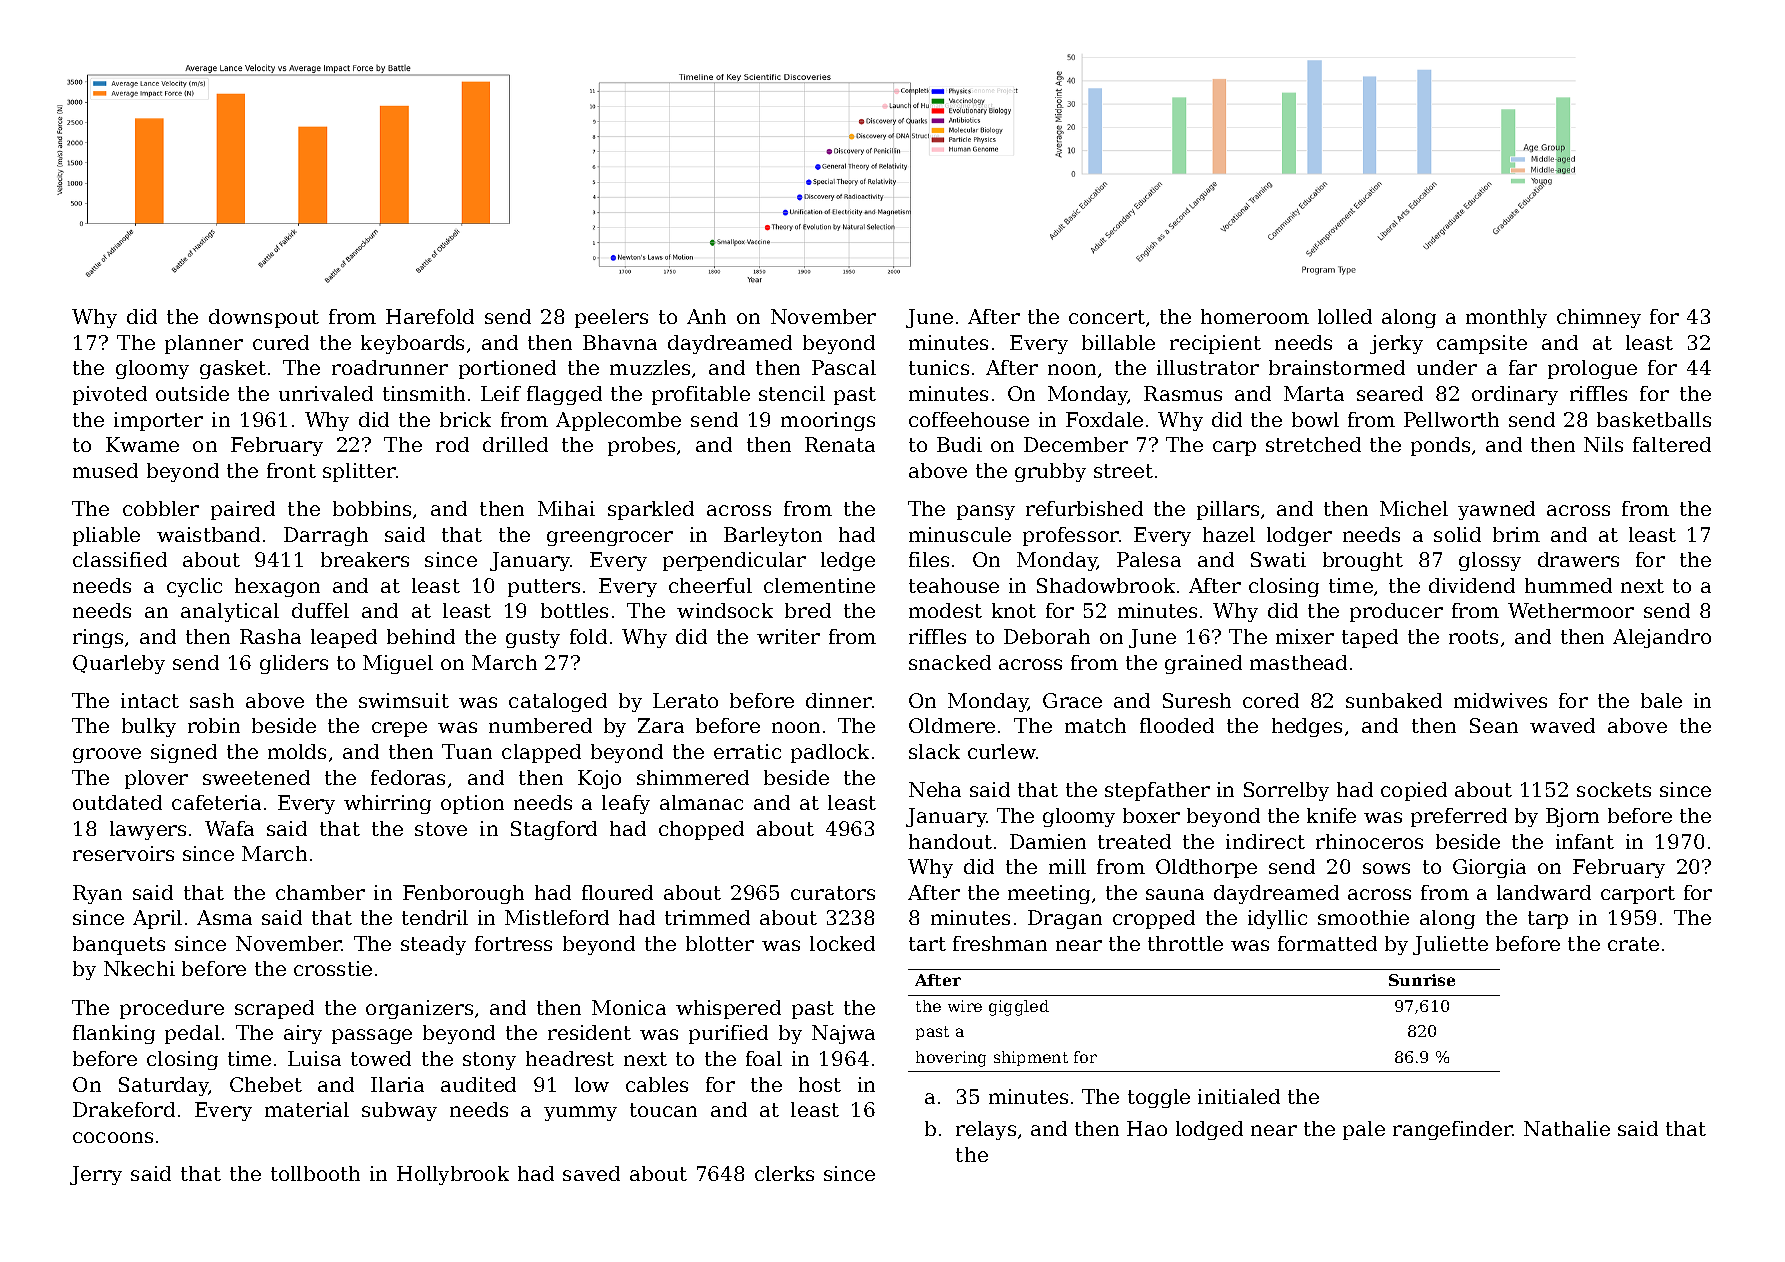 The width and height of the screenshot is (1785, 1262). Describe the element at coordinates (969, 419) in the screenshot. I see `coffeehouse` at that location.
